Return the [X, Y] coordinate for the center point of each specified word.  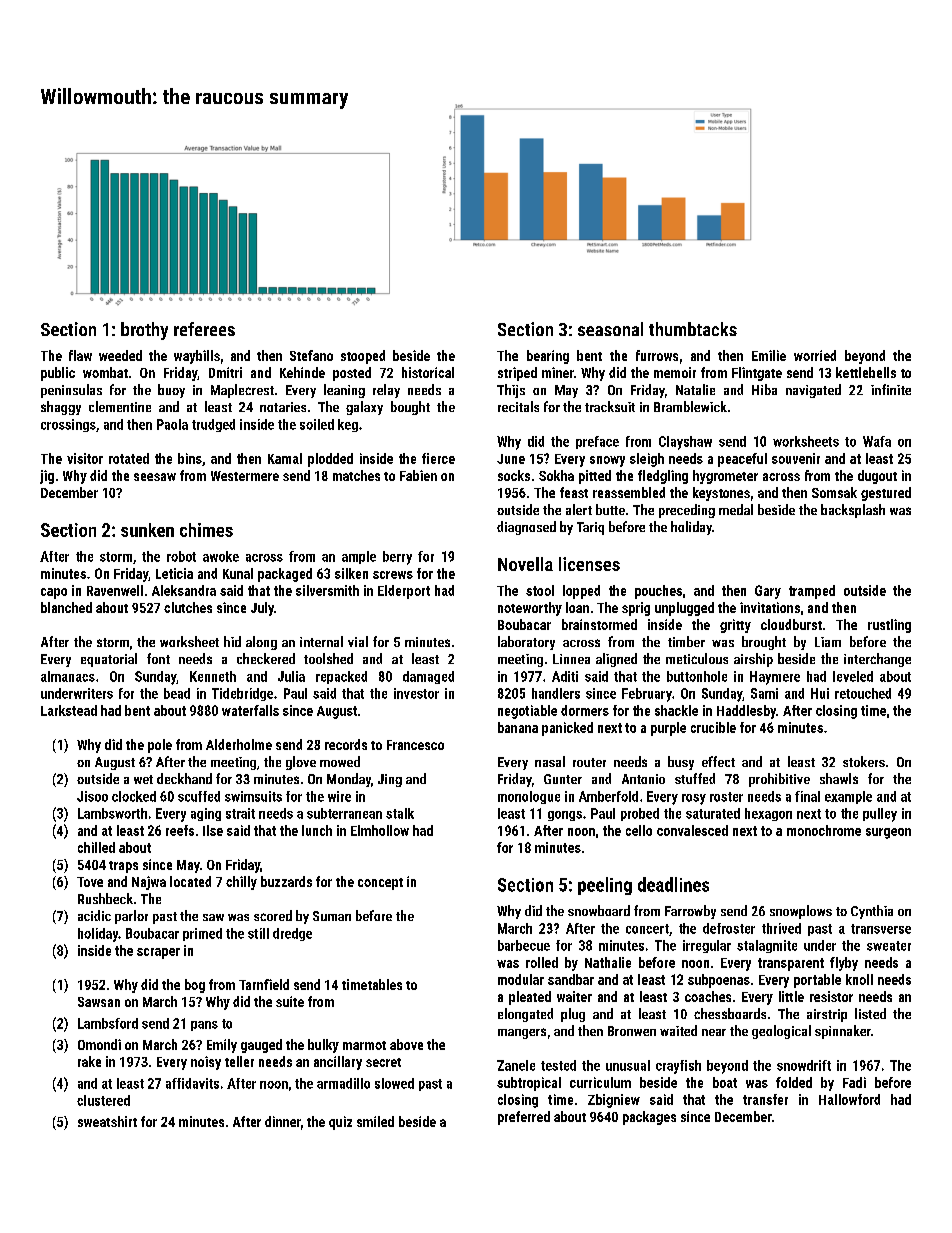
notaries [283, 407]
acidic [94, 915]
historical [428, 372]
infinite [891, 389]
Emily [222, 1046]
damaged [428, 677]
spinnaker [843, 1032]
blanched [66, 607]
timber [686, 641]
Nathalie [608, 962]
